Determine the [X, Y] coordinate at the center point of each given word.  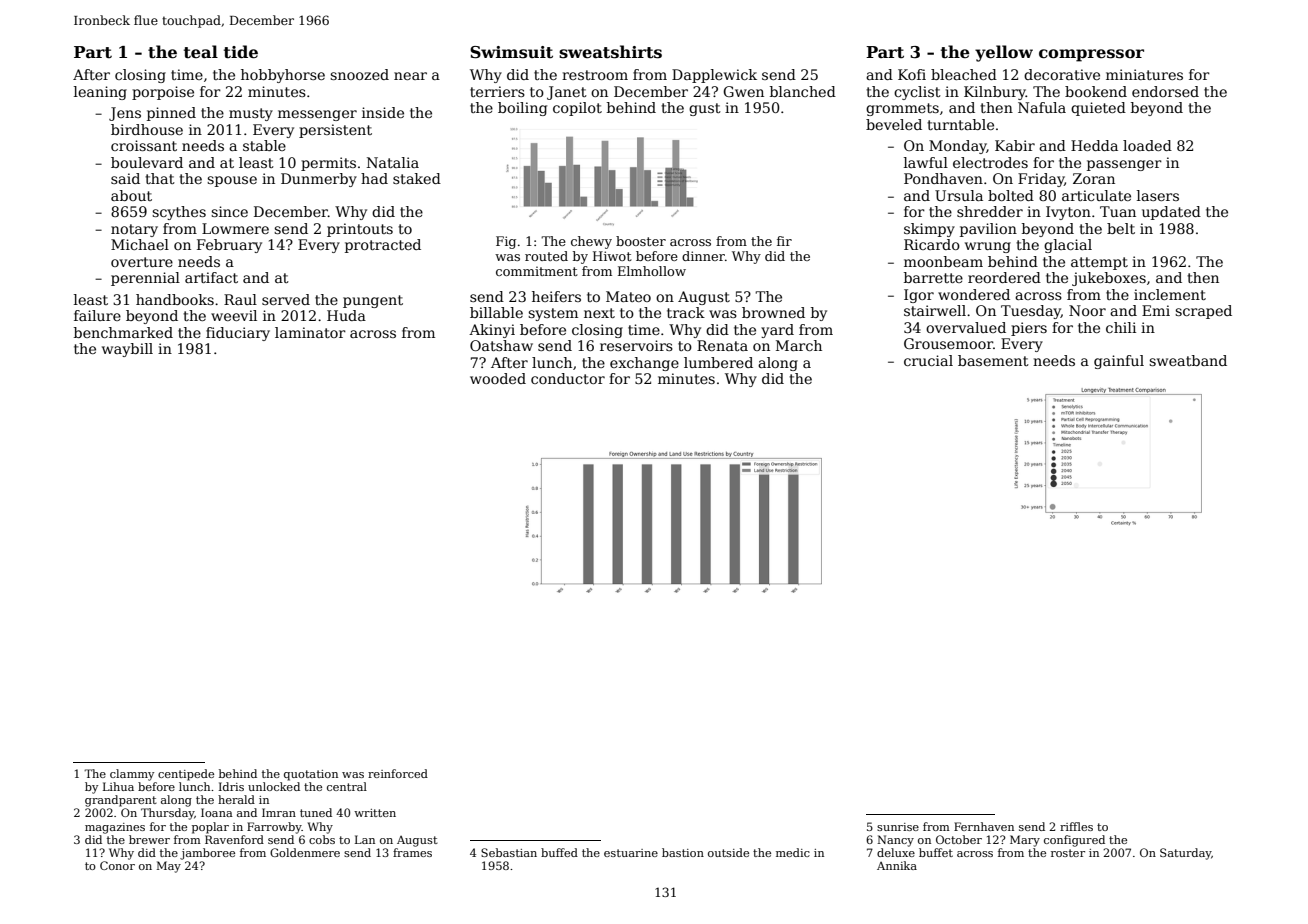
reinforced [398, 773]
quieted [1098, 109]
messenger [317, 115]
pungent [373, 301]
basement [993, 360]
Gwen [743, 91]
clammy [132, 775]
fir [784, 241]
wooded [498, 378]
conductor [568, 378]
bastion [683, 852]
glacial [1068, 246]
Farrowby [274, 828]
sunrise [898, 827]
